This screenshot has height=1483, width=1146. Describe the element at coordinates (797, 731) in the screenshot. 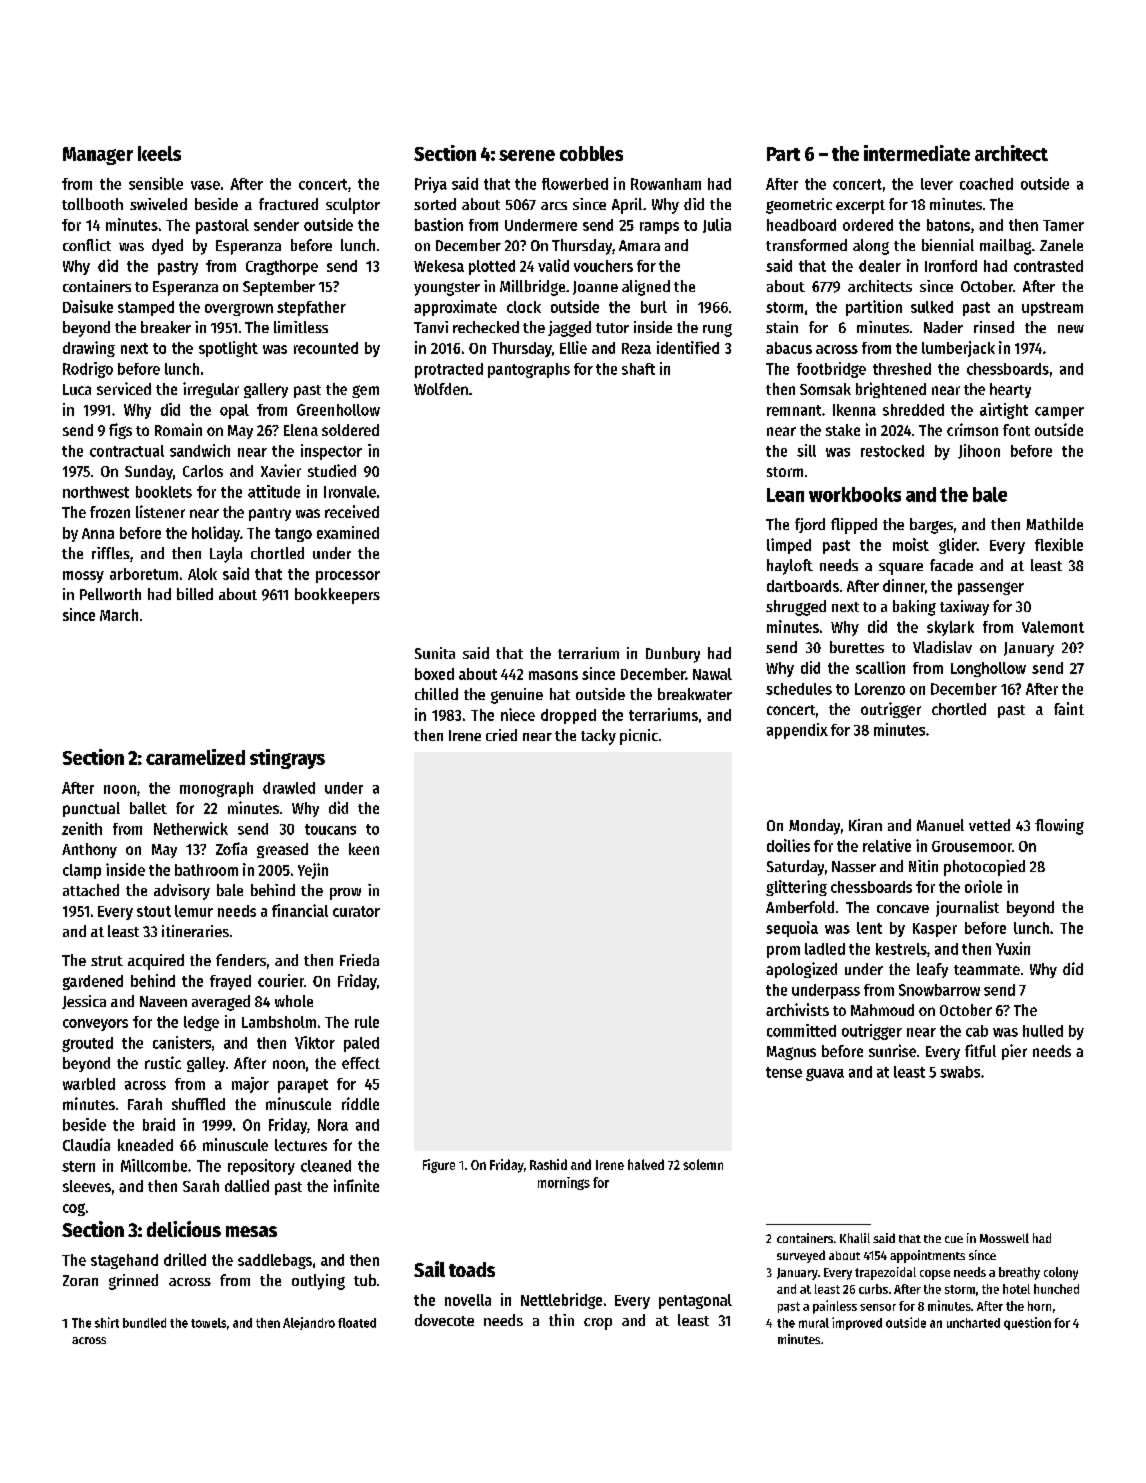

I see `appendix` at that location.
